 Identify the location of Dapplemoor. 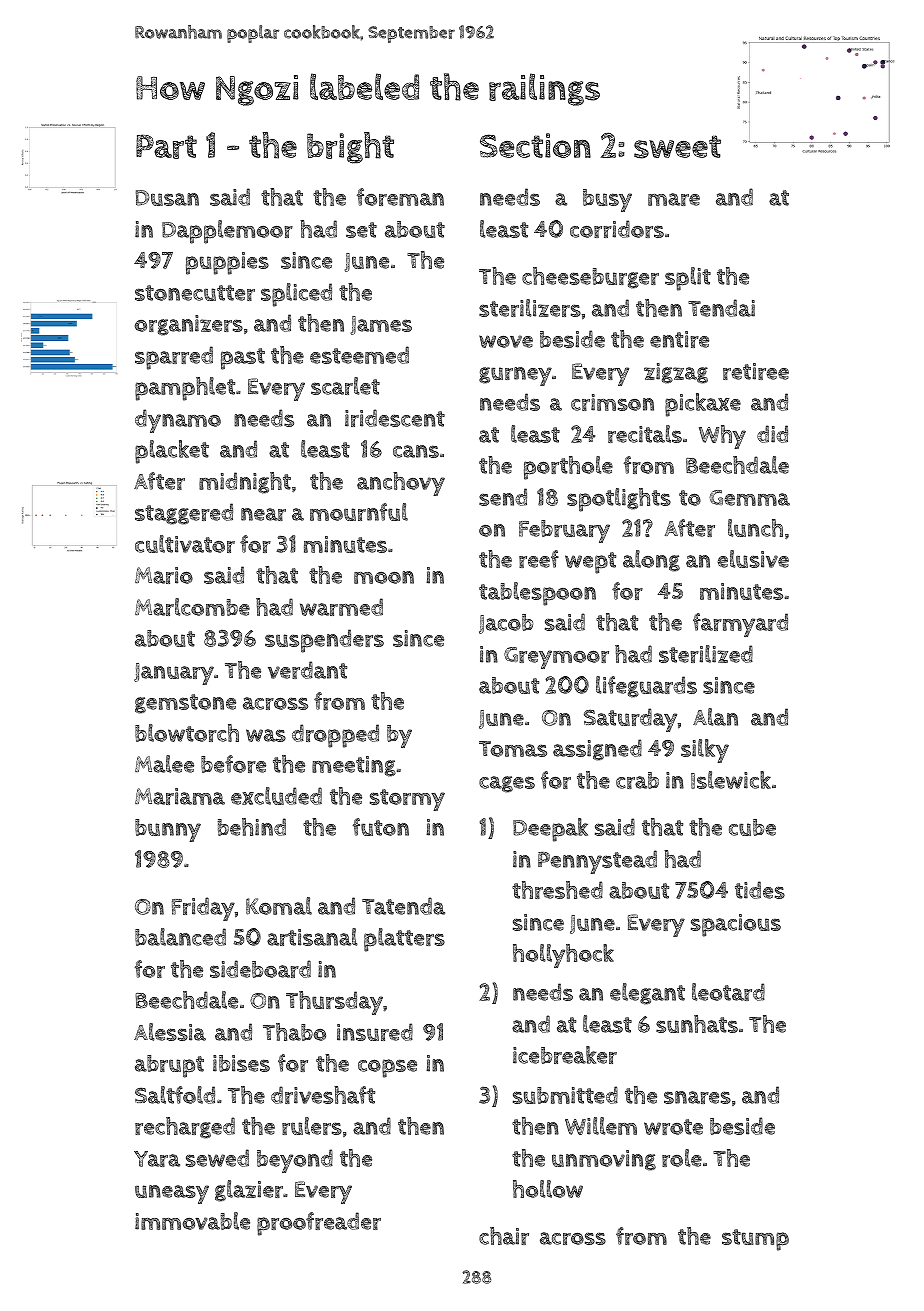
(227, 232).
